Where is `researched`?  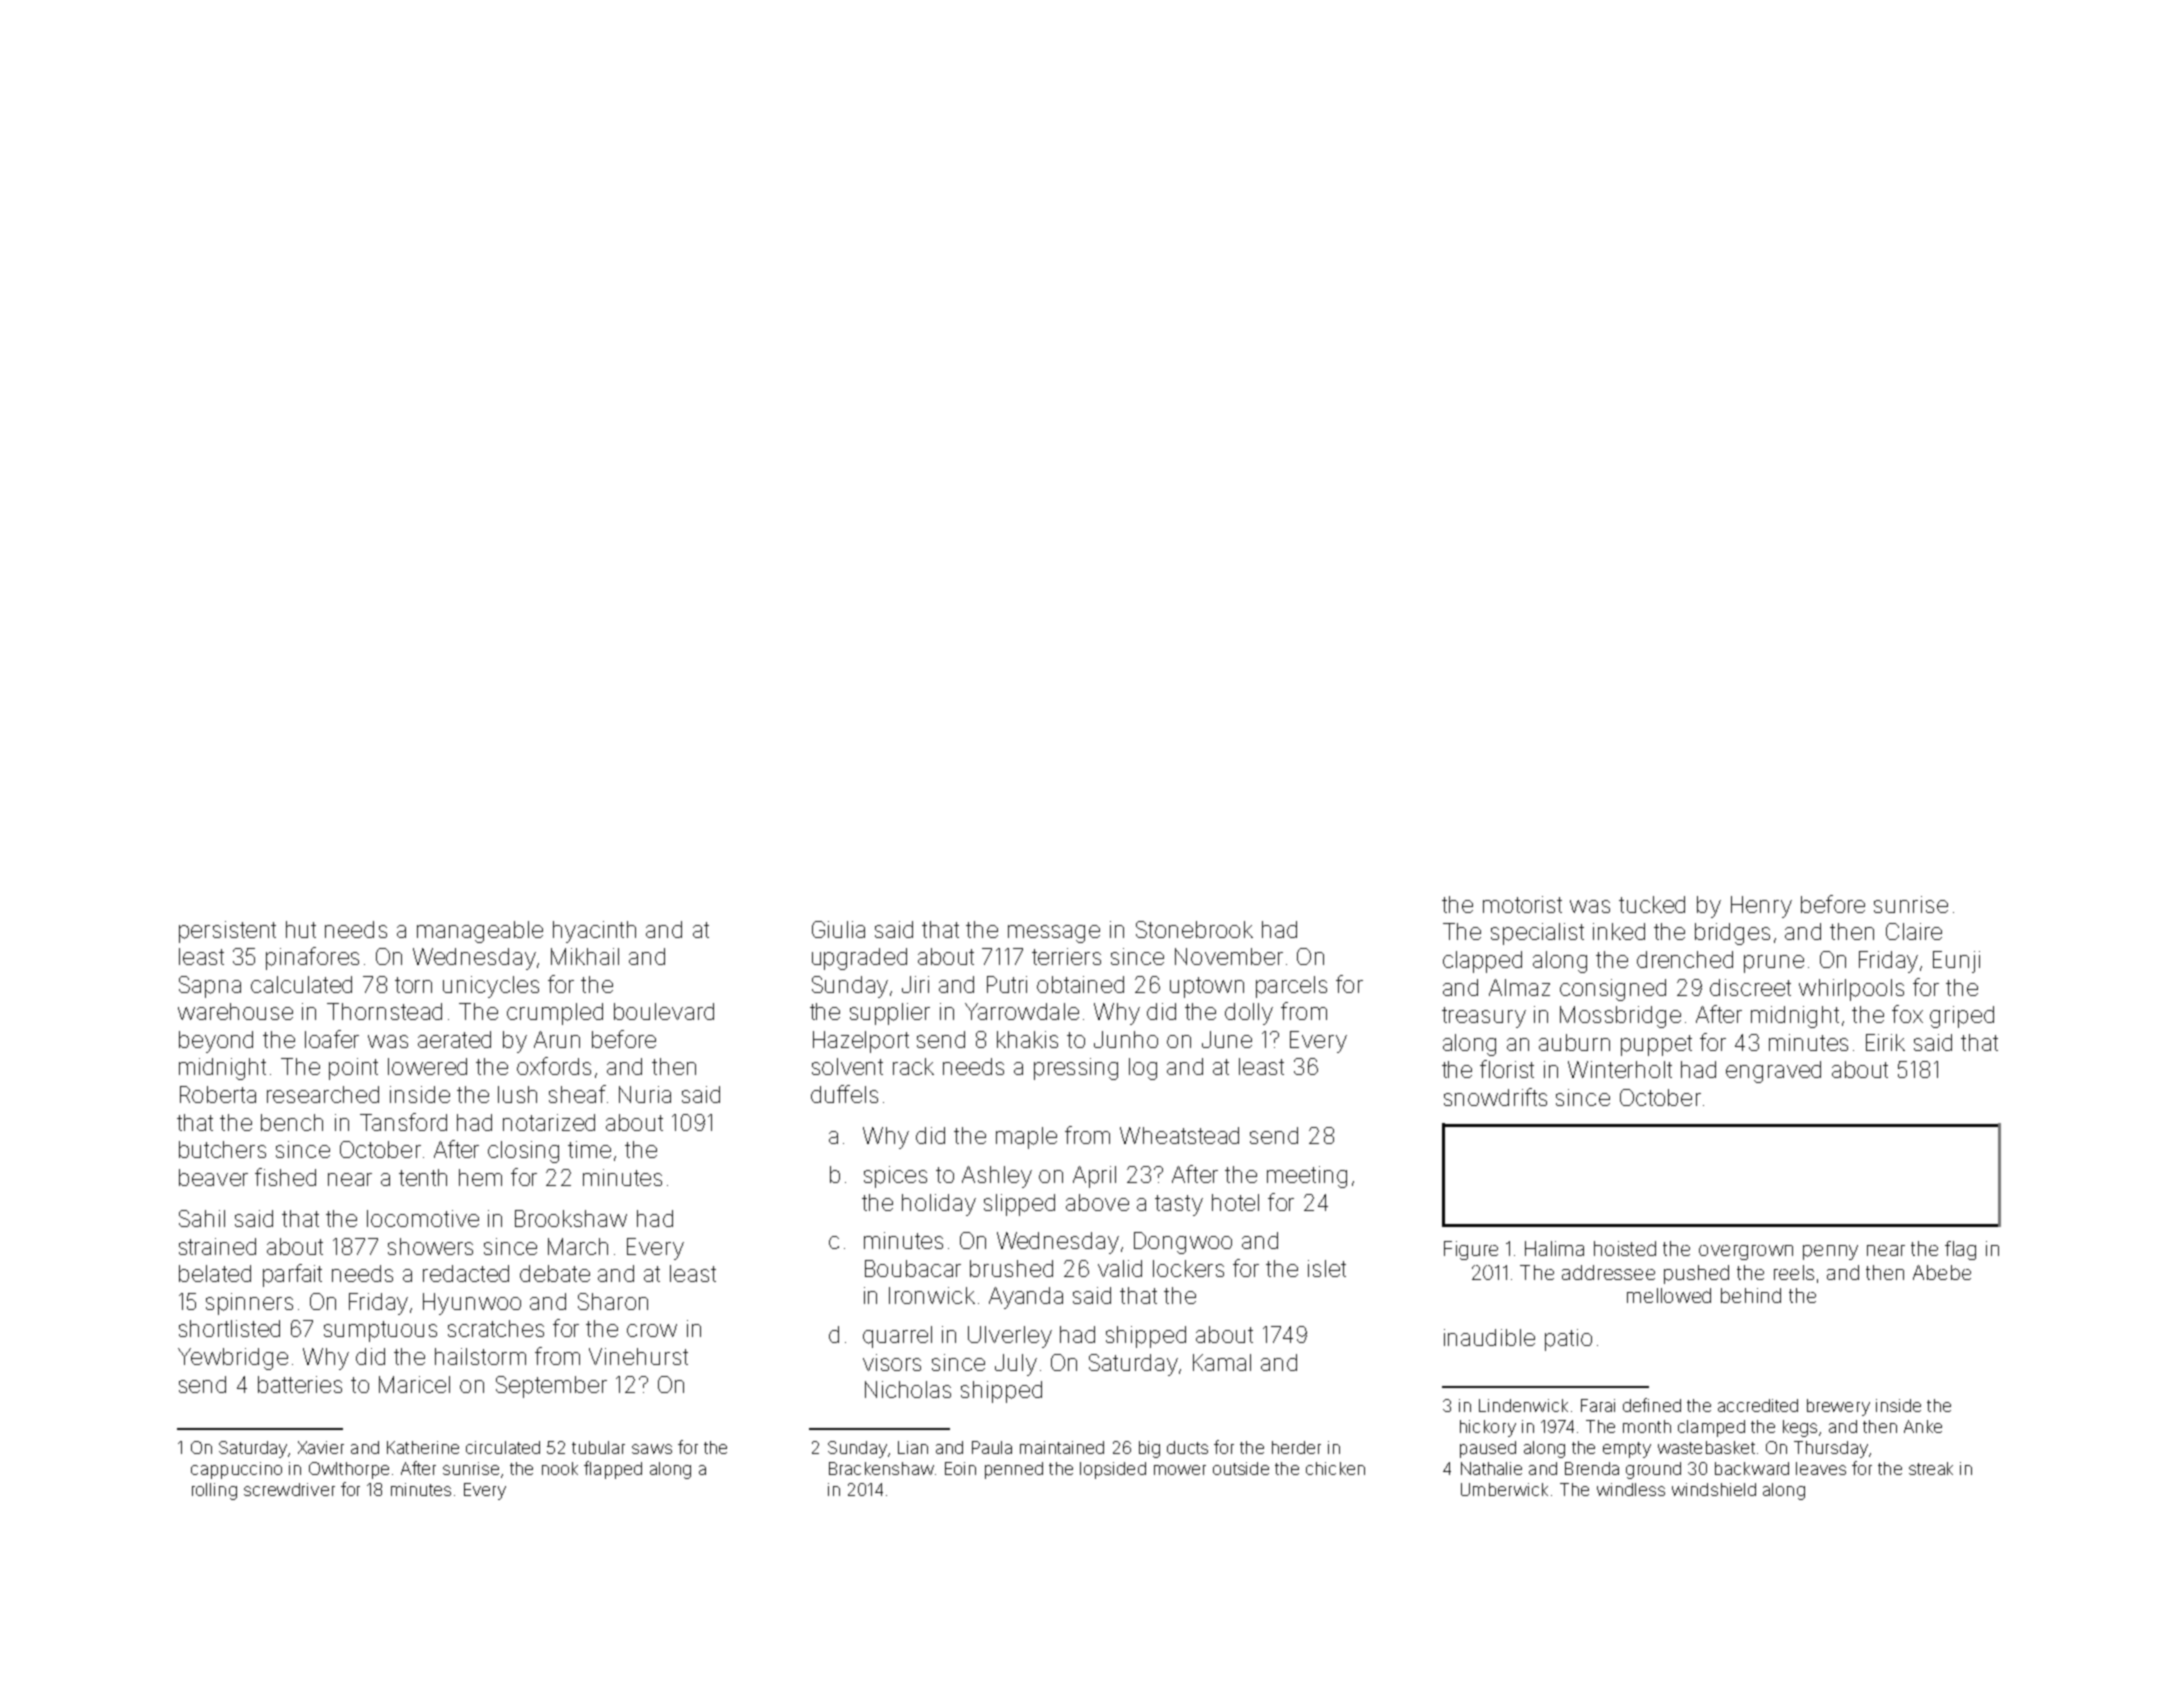 researched is located at coordinates (323, 1094).
